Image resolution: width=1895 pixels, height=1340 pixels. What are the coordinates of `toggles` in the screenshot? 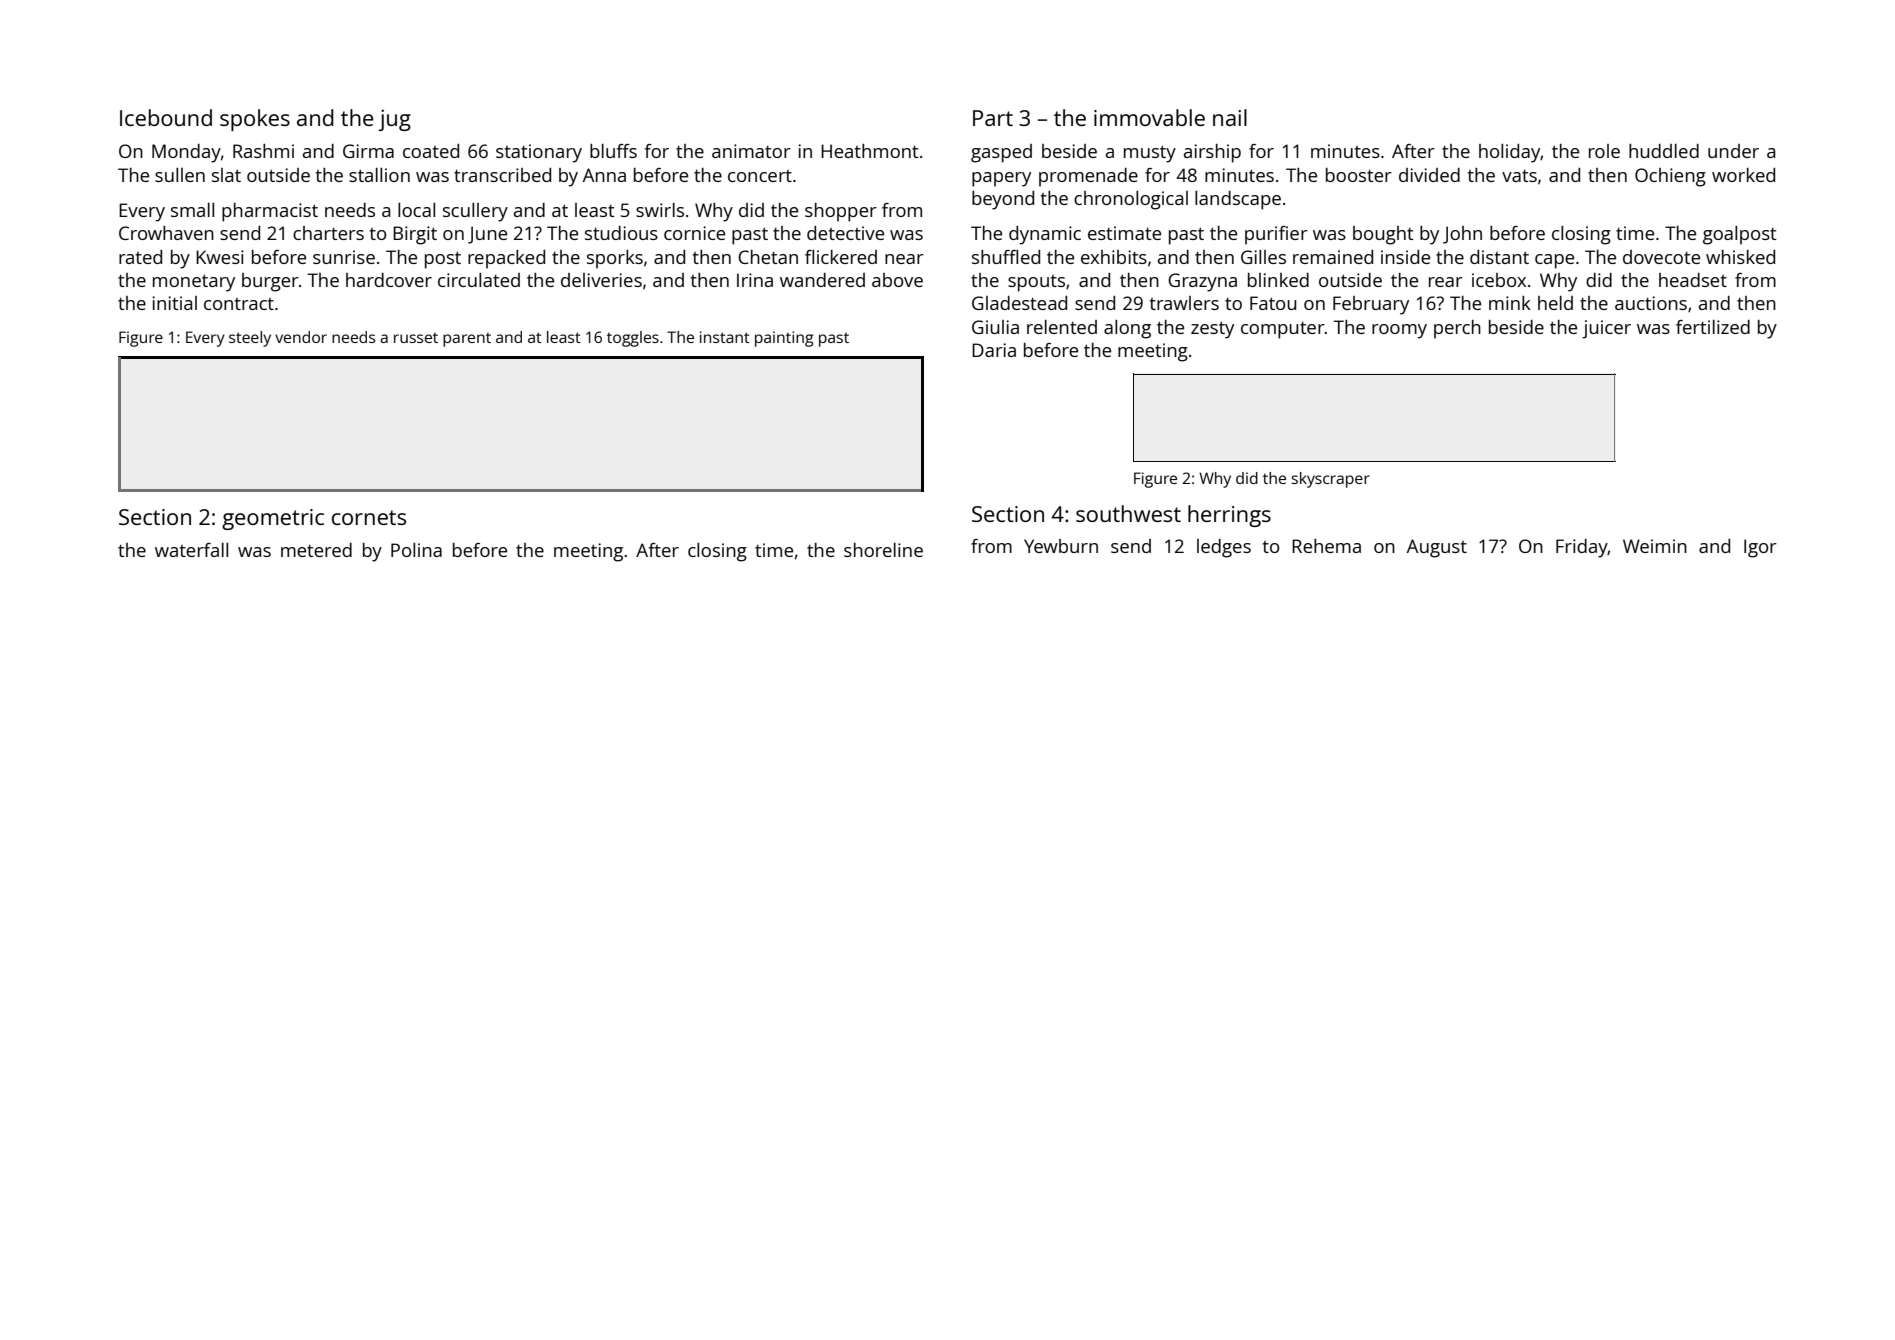 It's located at (633, 339).
